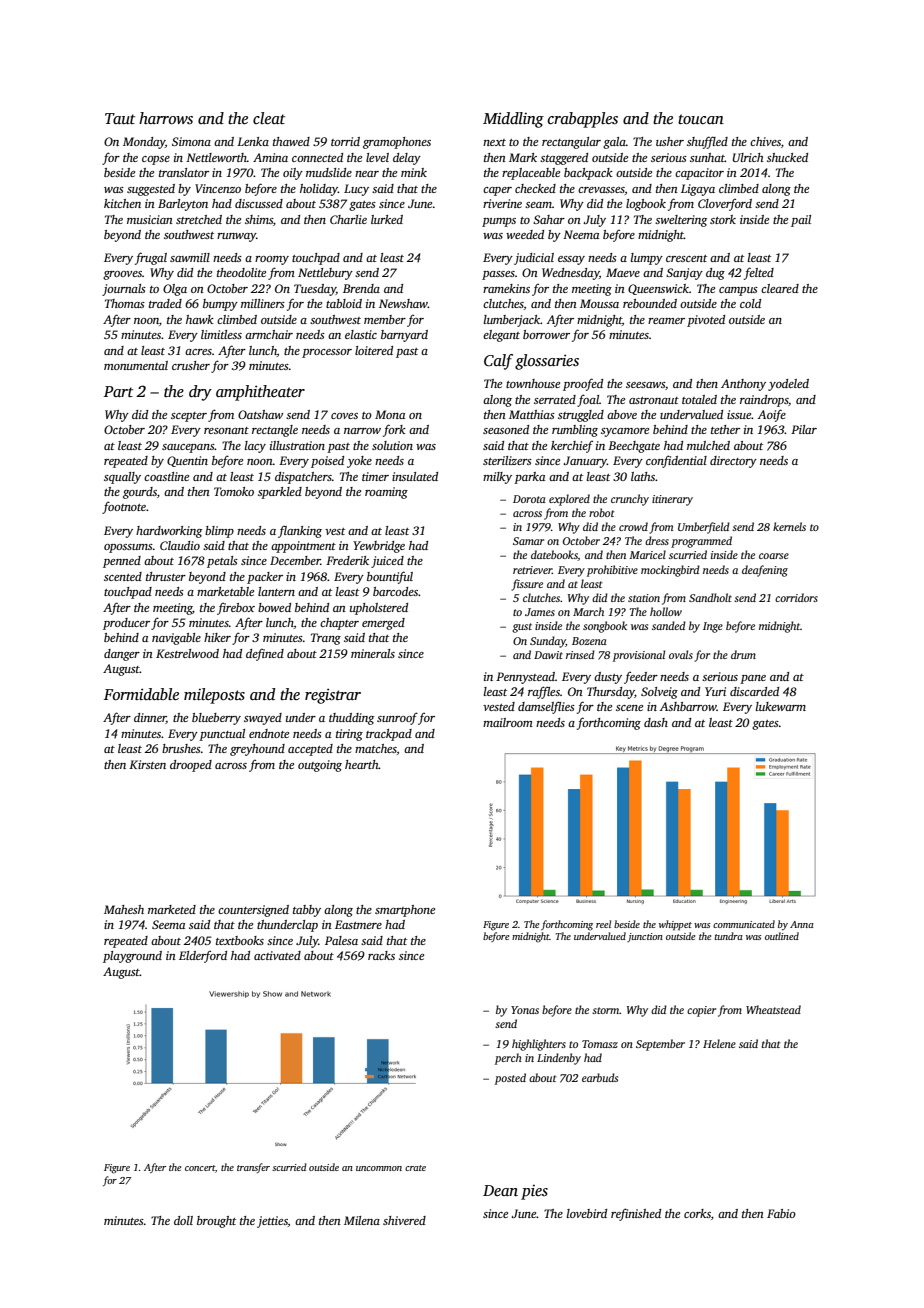 Image resolution: width=924 pixels, height=1308 pixels. What do you see at coordinates (666, 321) in the screenshot?
I see `reamer` at bounding box center [666, 321].
